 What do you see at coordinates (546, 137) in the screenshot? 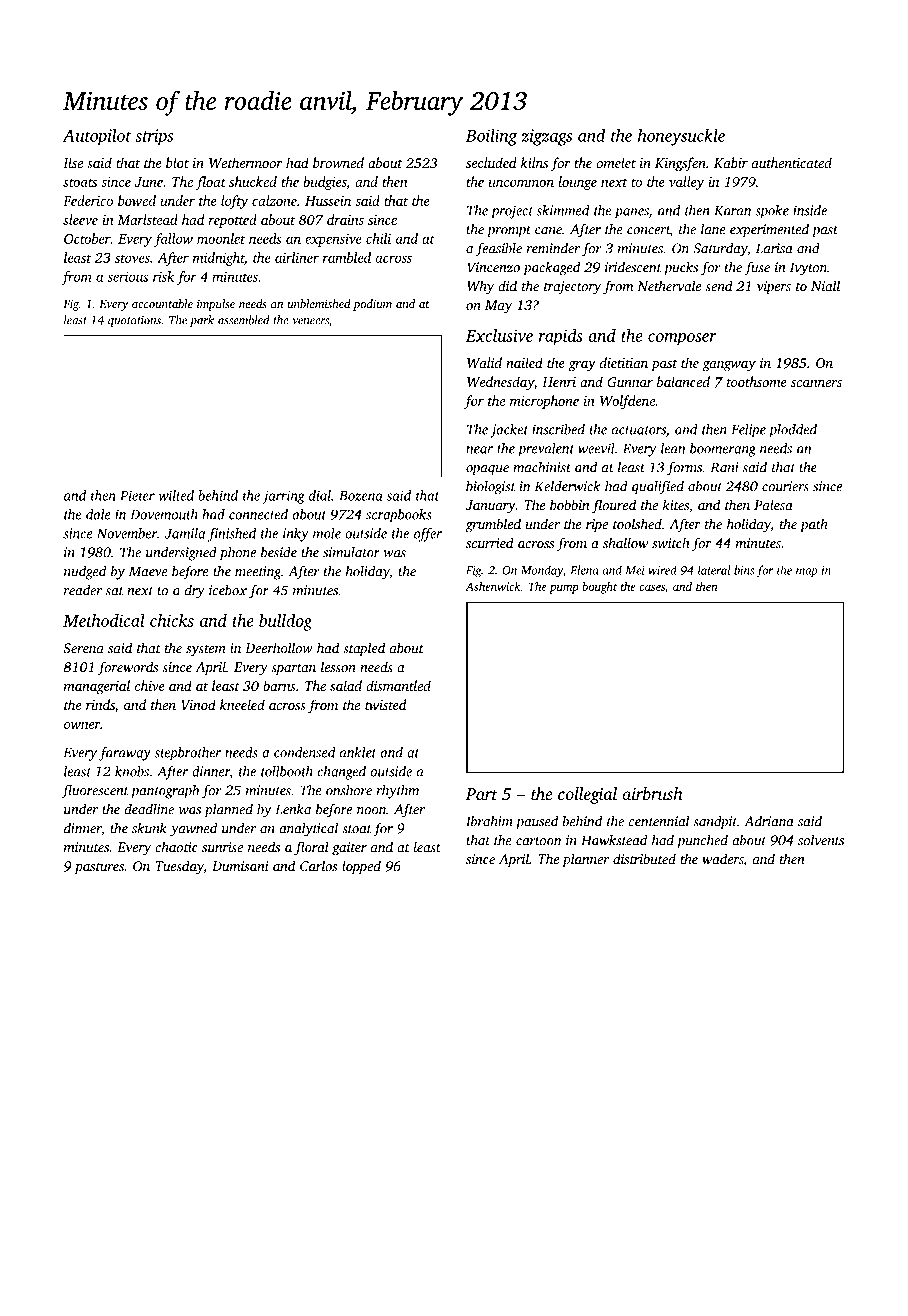
I see `zigzags` at bounding box center [546, 137].
